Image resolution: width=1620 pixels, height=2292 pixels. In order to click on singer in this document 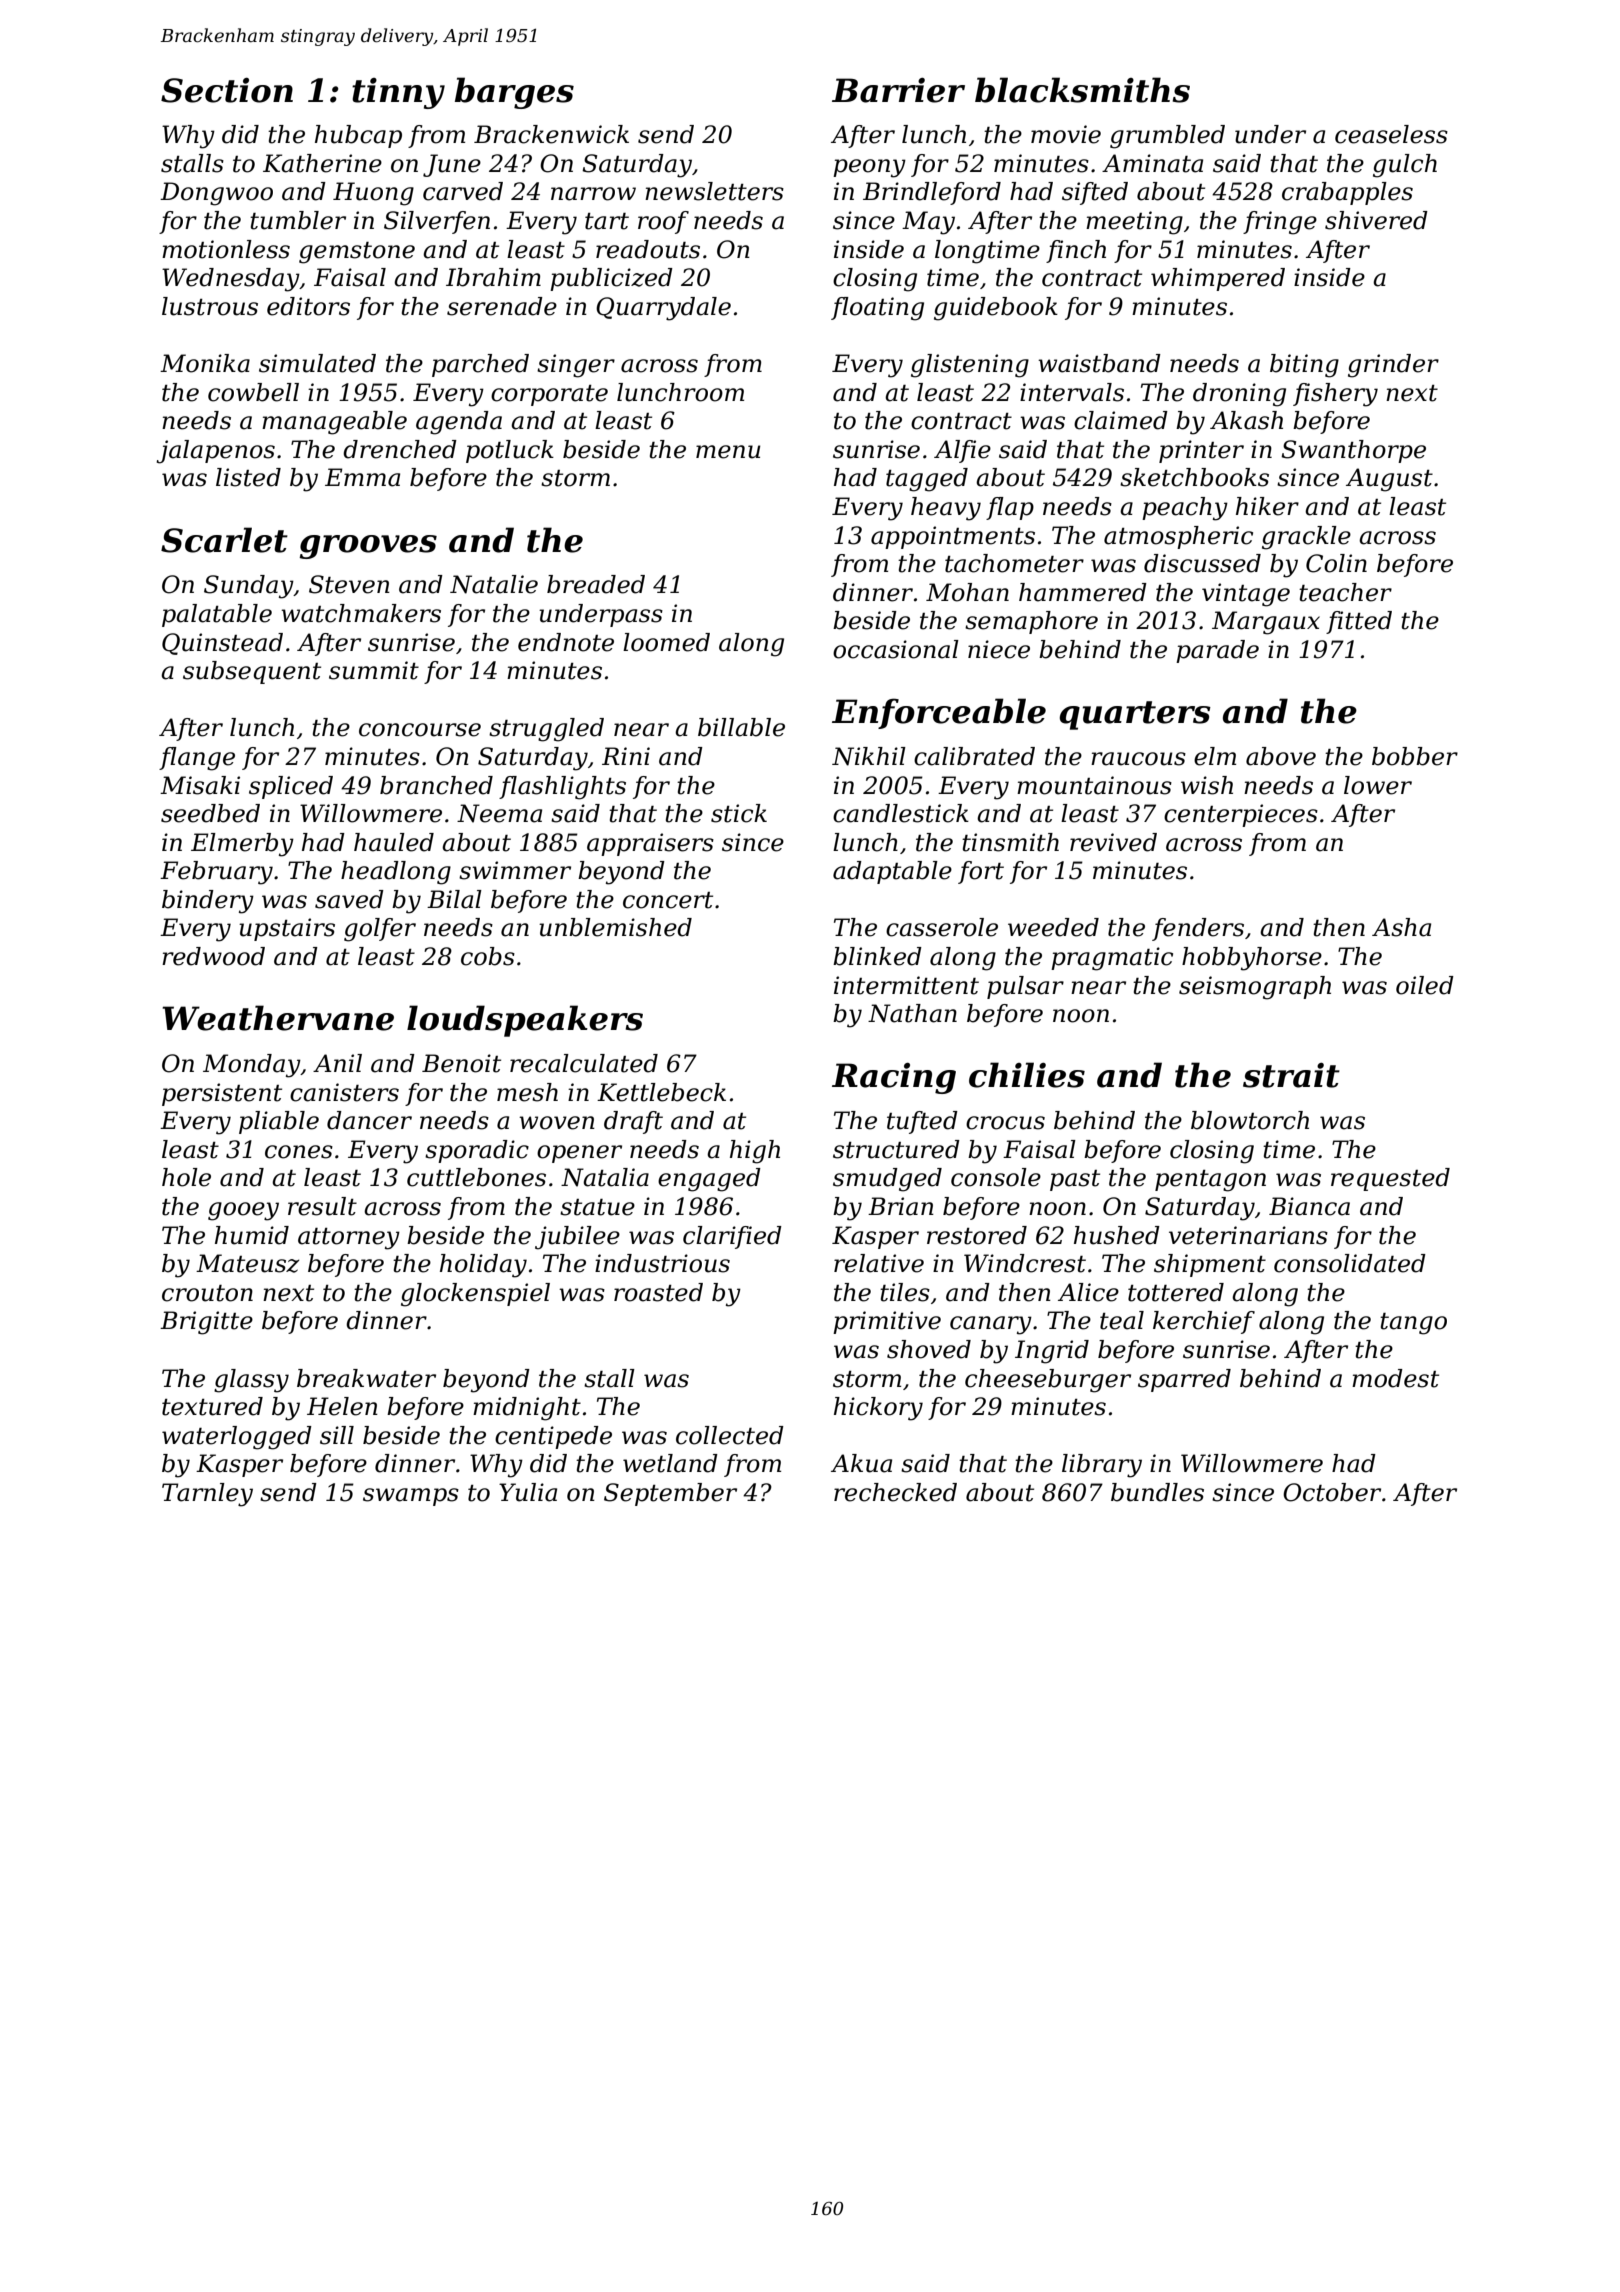, I will do `click(576, 366)`.
